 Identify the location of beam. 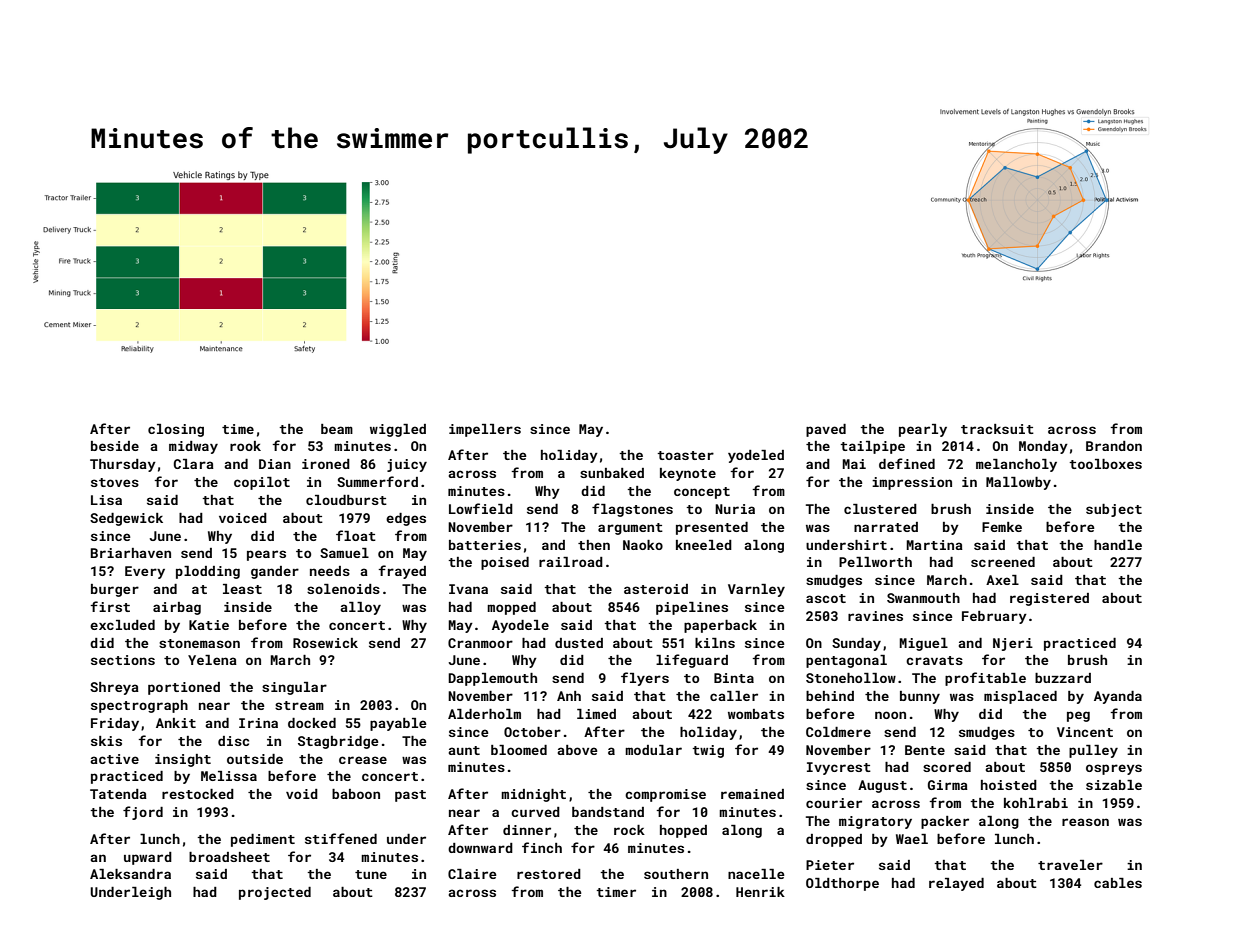
(337, 429).
